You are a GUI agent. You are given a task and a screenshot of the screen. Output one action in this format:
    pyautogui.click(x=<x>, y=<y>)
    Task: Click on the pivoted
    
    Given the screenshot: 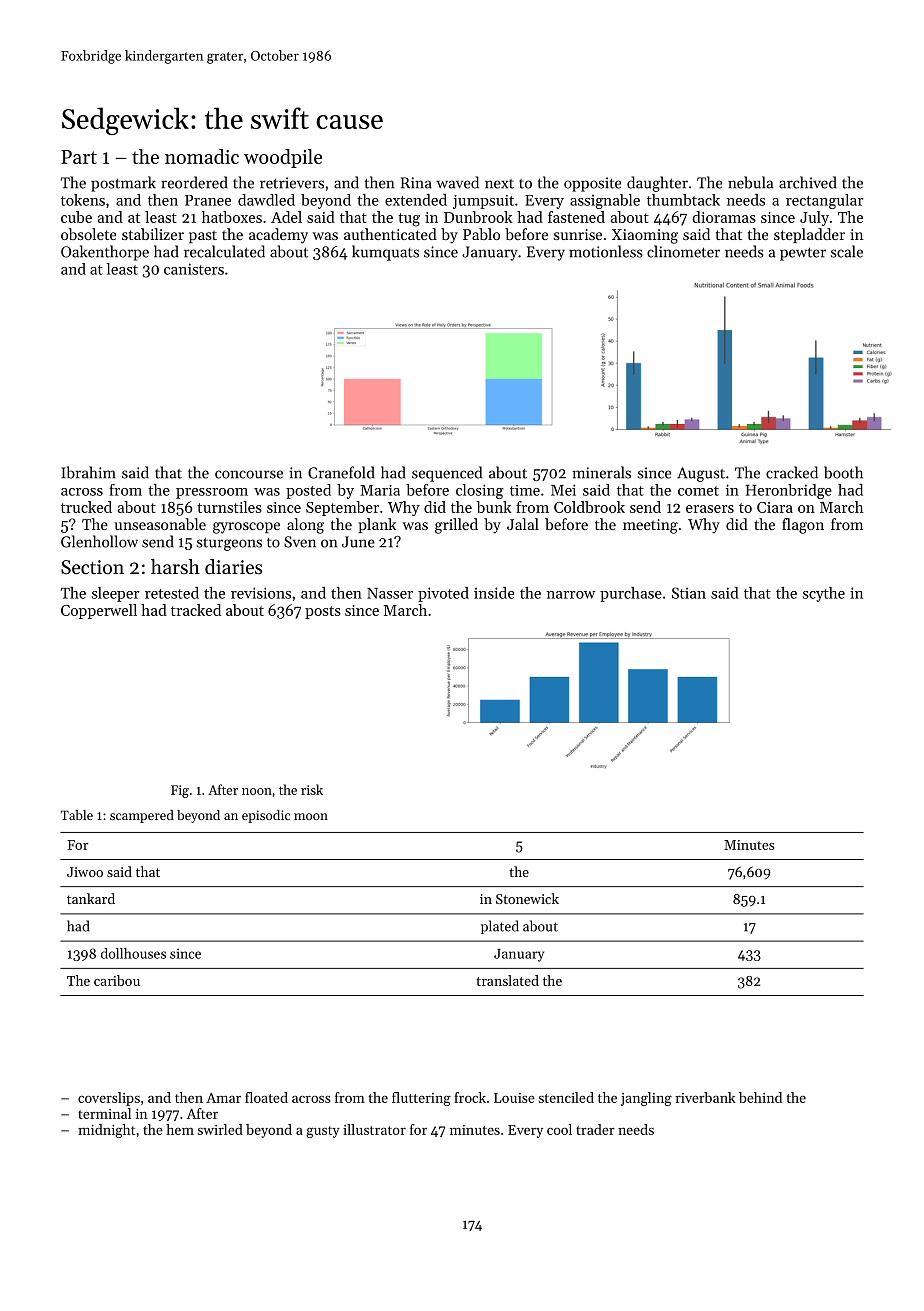 What is the action you would take?
    pyautogui.click(x=443, y=594)
